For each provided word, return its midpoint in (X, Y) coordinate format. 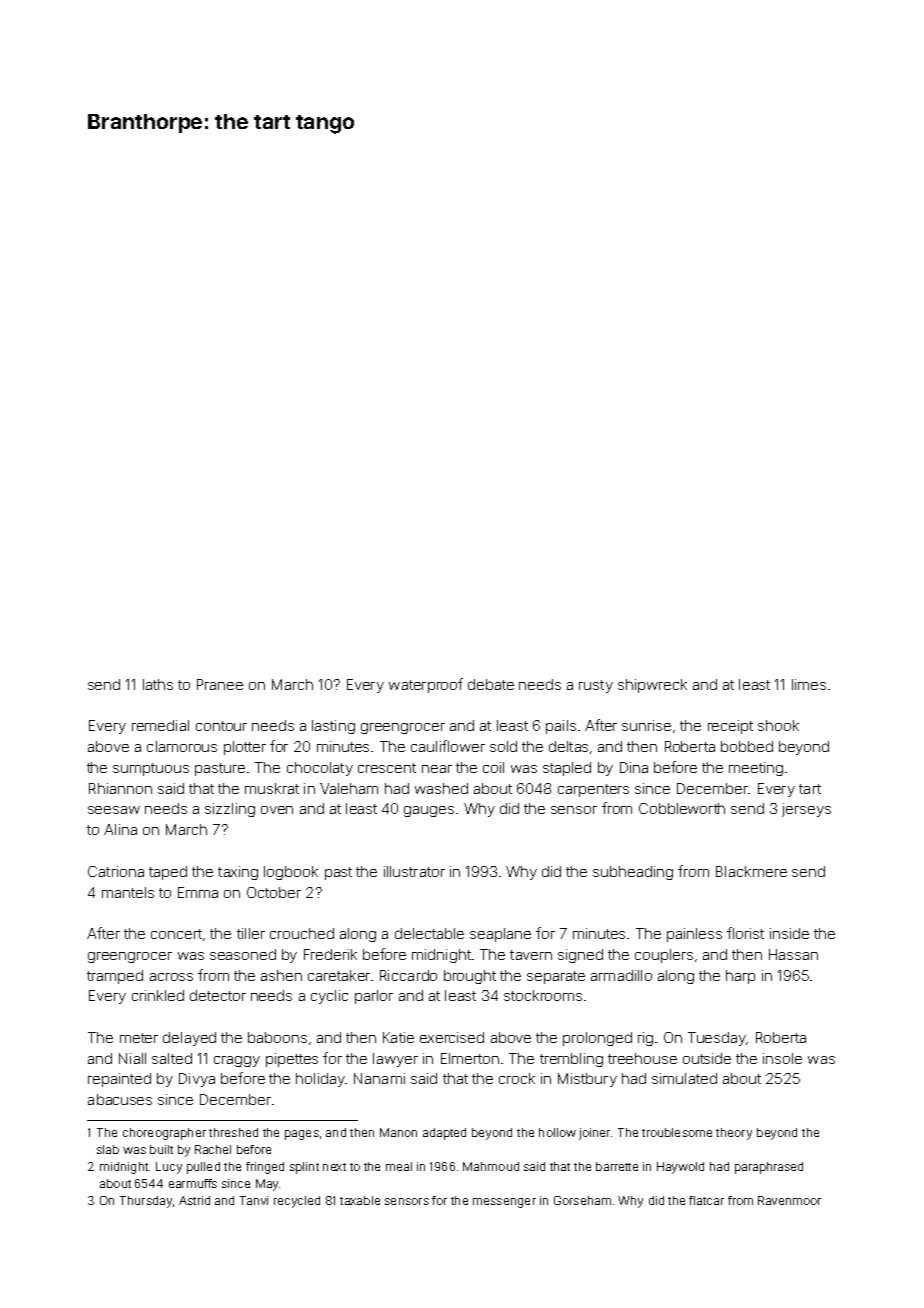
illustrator (414, 871)
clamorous (182, 746)
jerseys (806, 810)
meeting (756, 769)
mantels (128, 892)
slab (108, 1149)
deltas (568, 746)
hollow (557, 1132)
